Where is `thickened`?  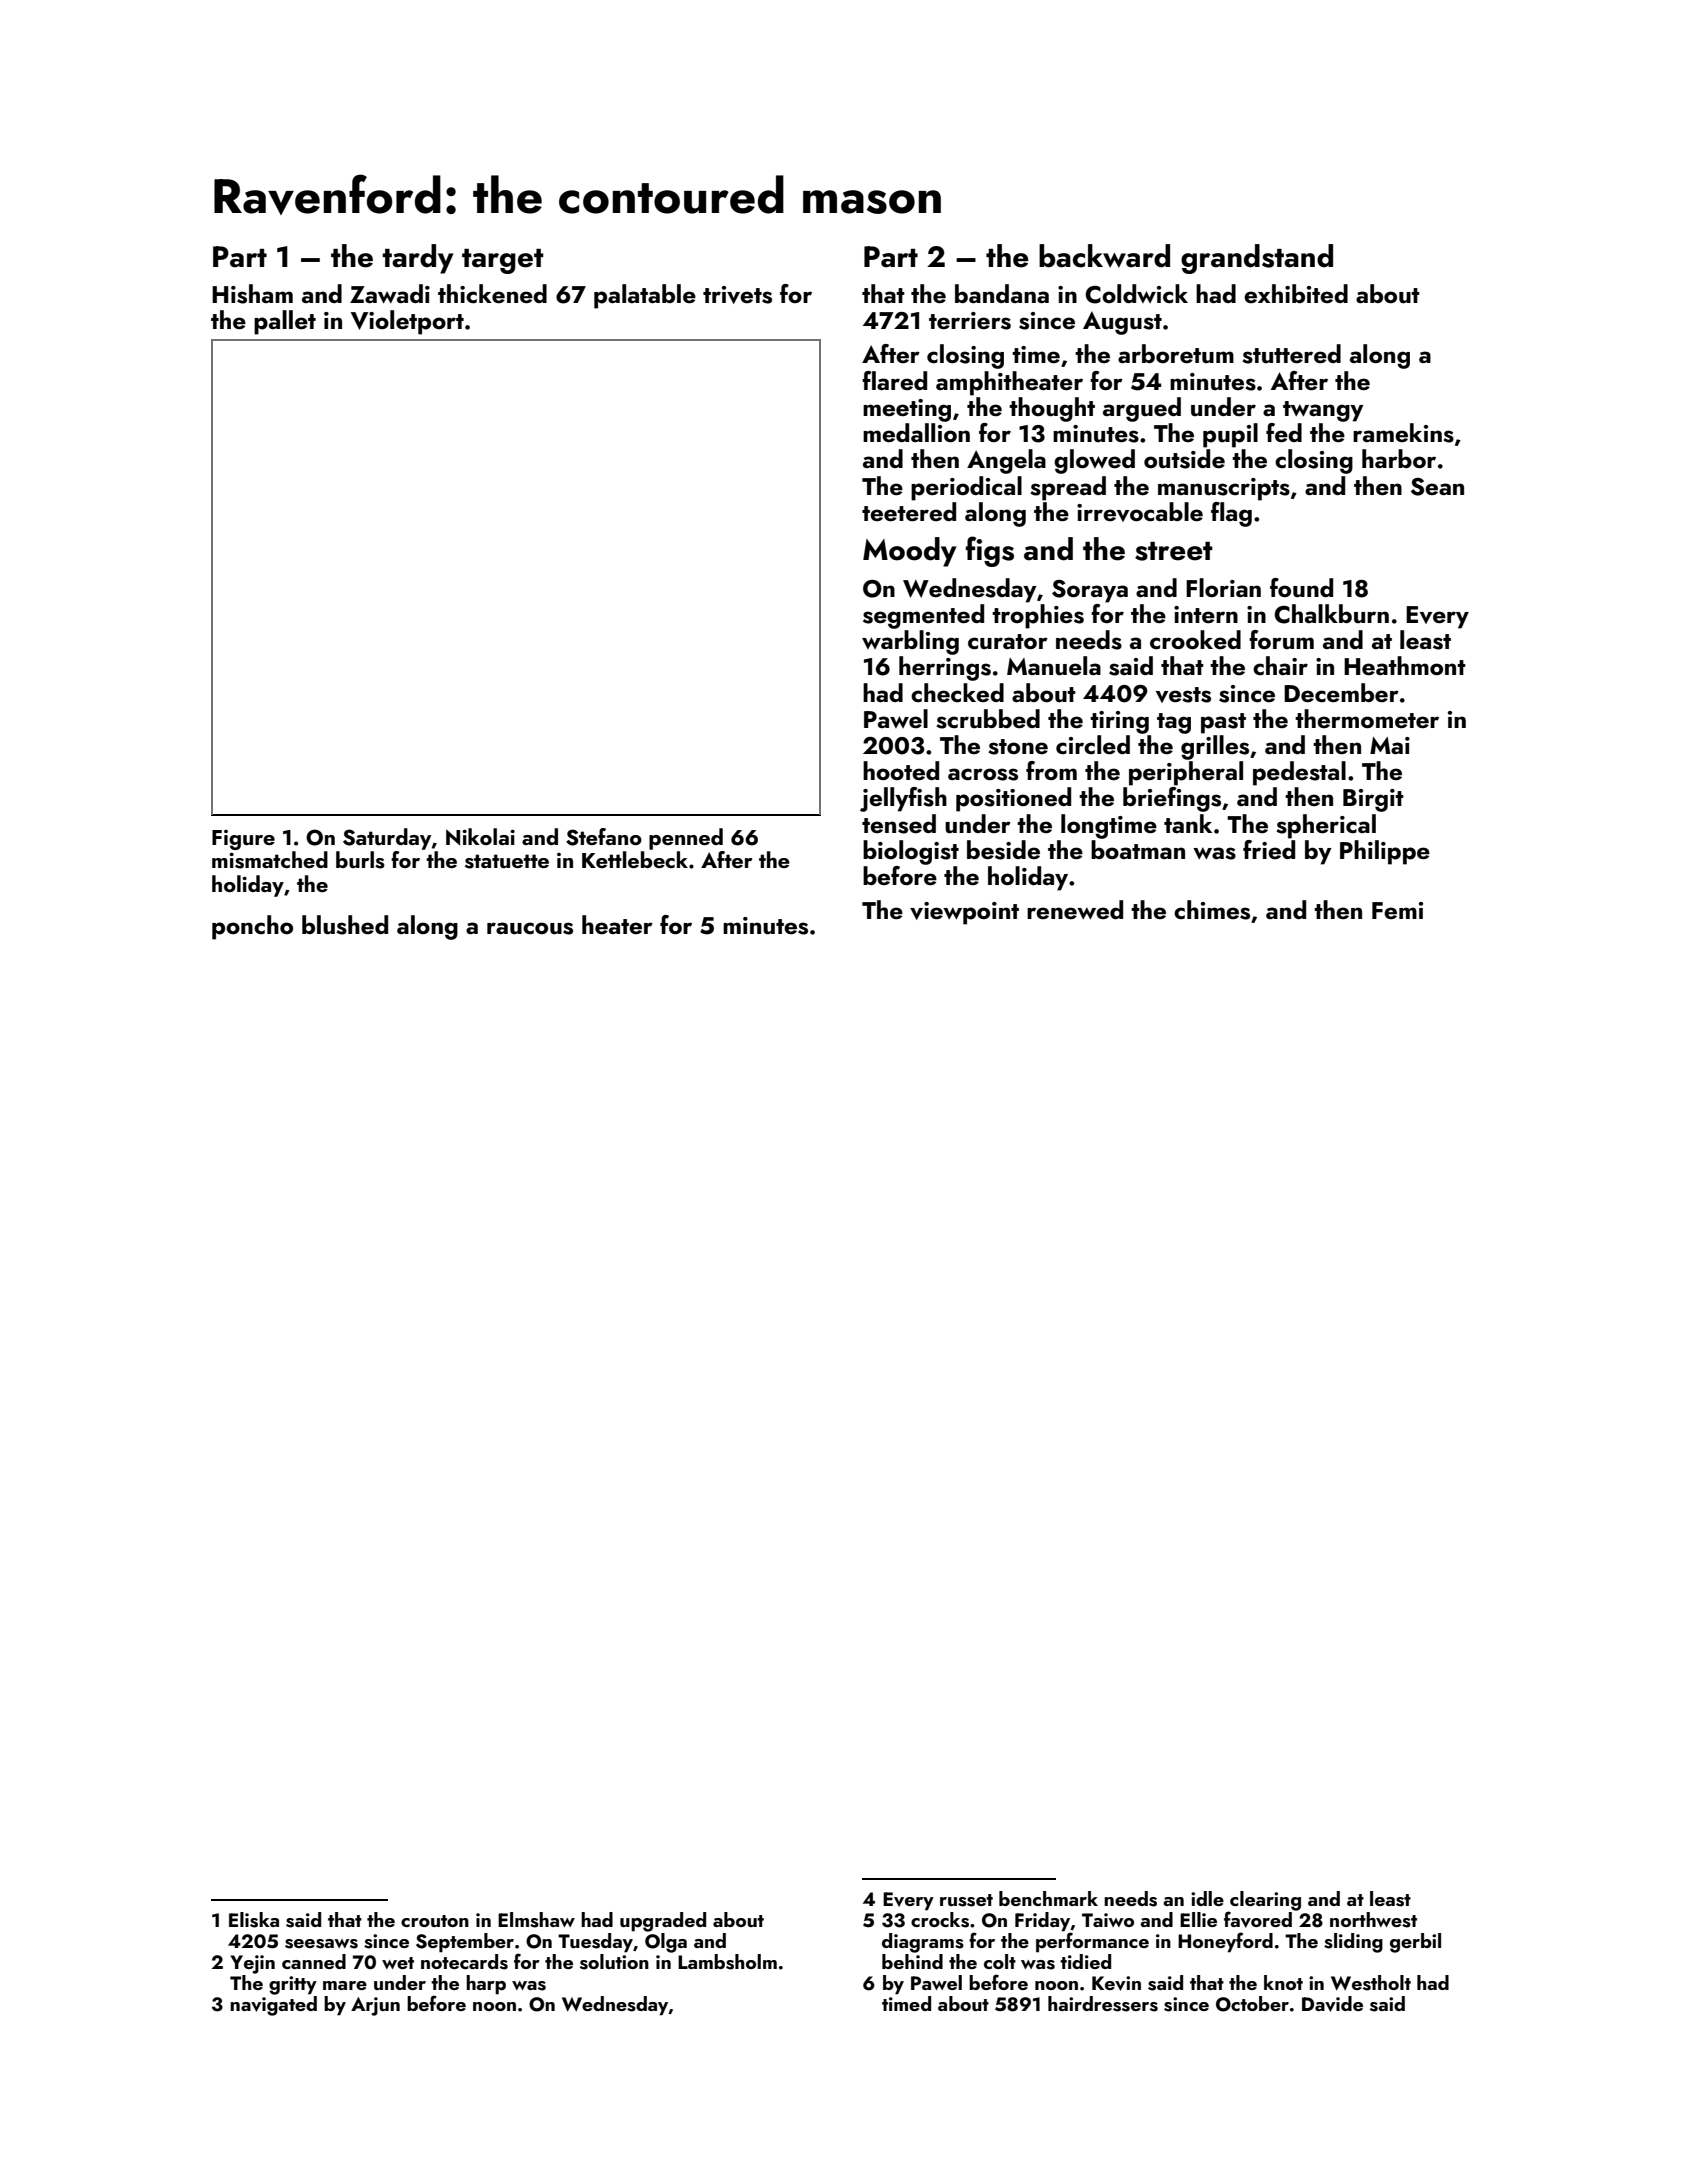 thickened is located at coordinates (492, 293).
